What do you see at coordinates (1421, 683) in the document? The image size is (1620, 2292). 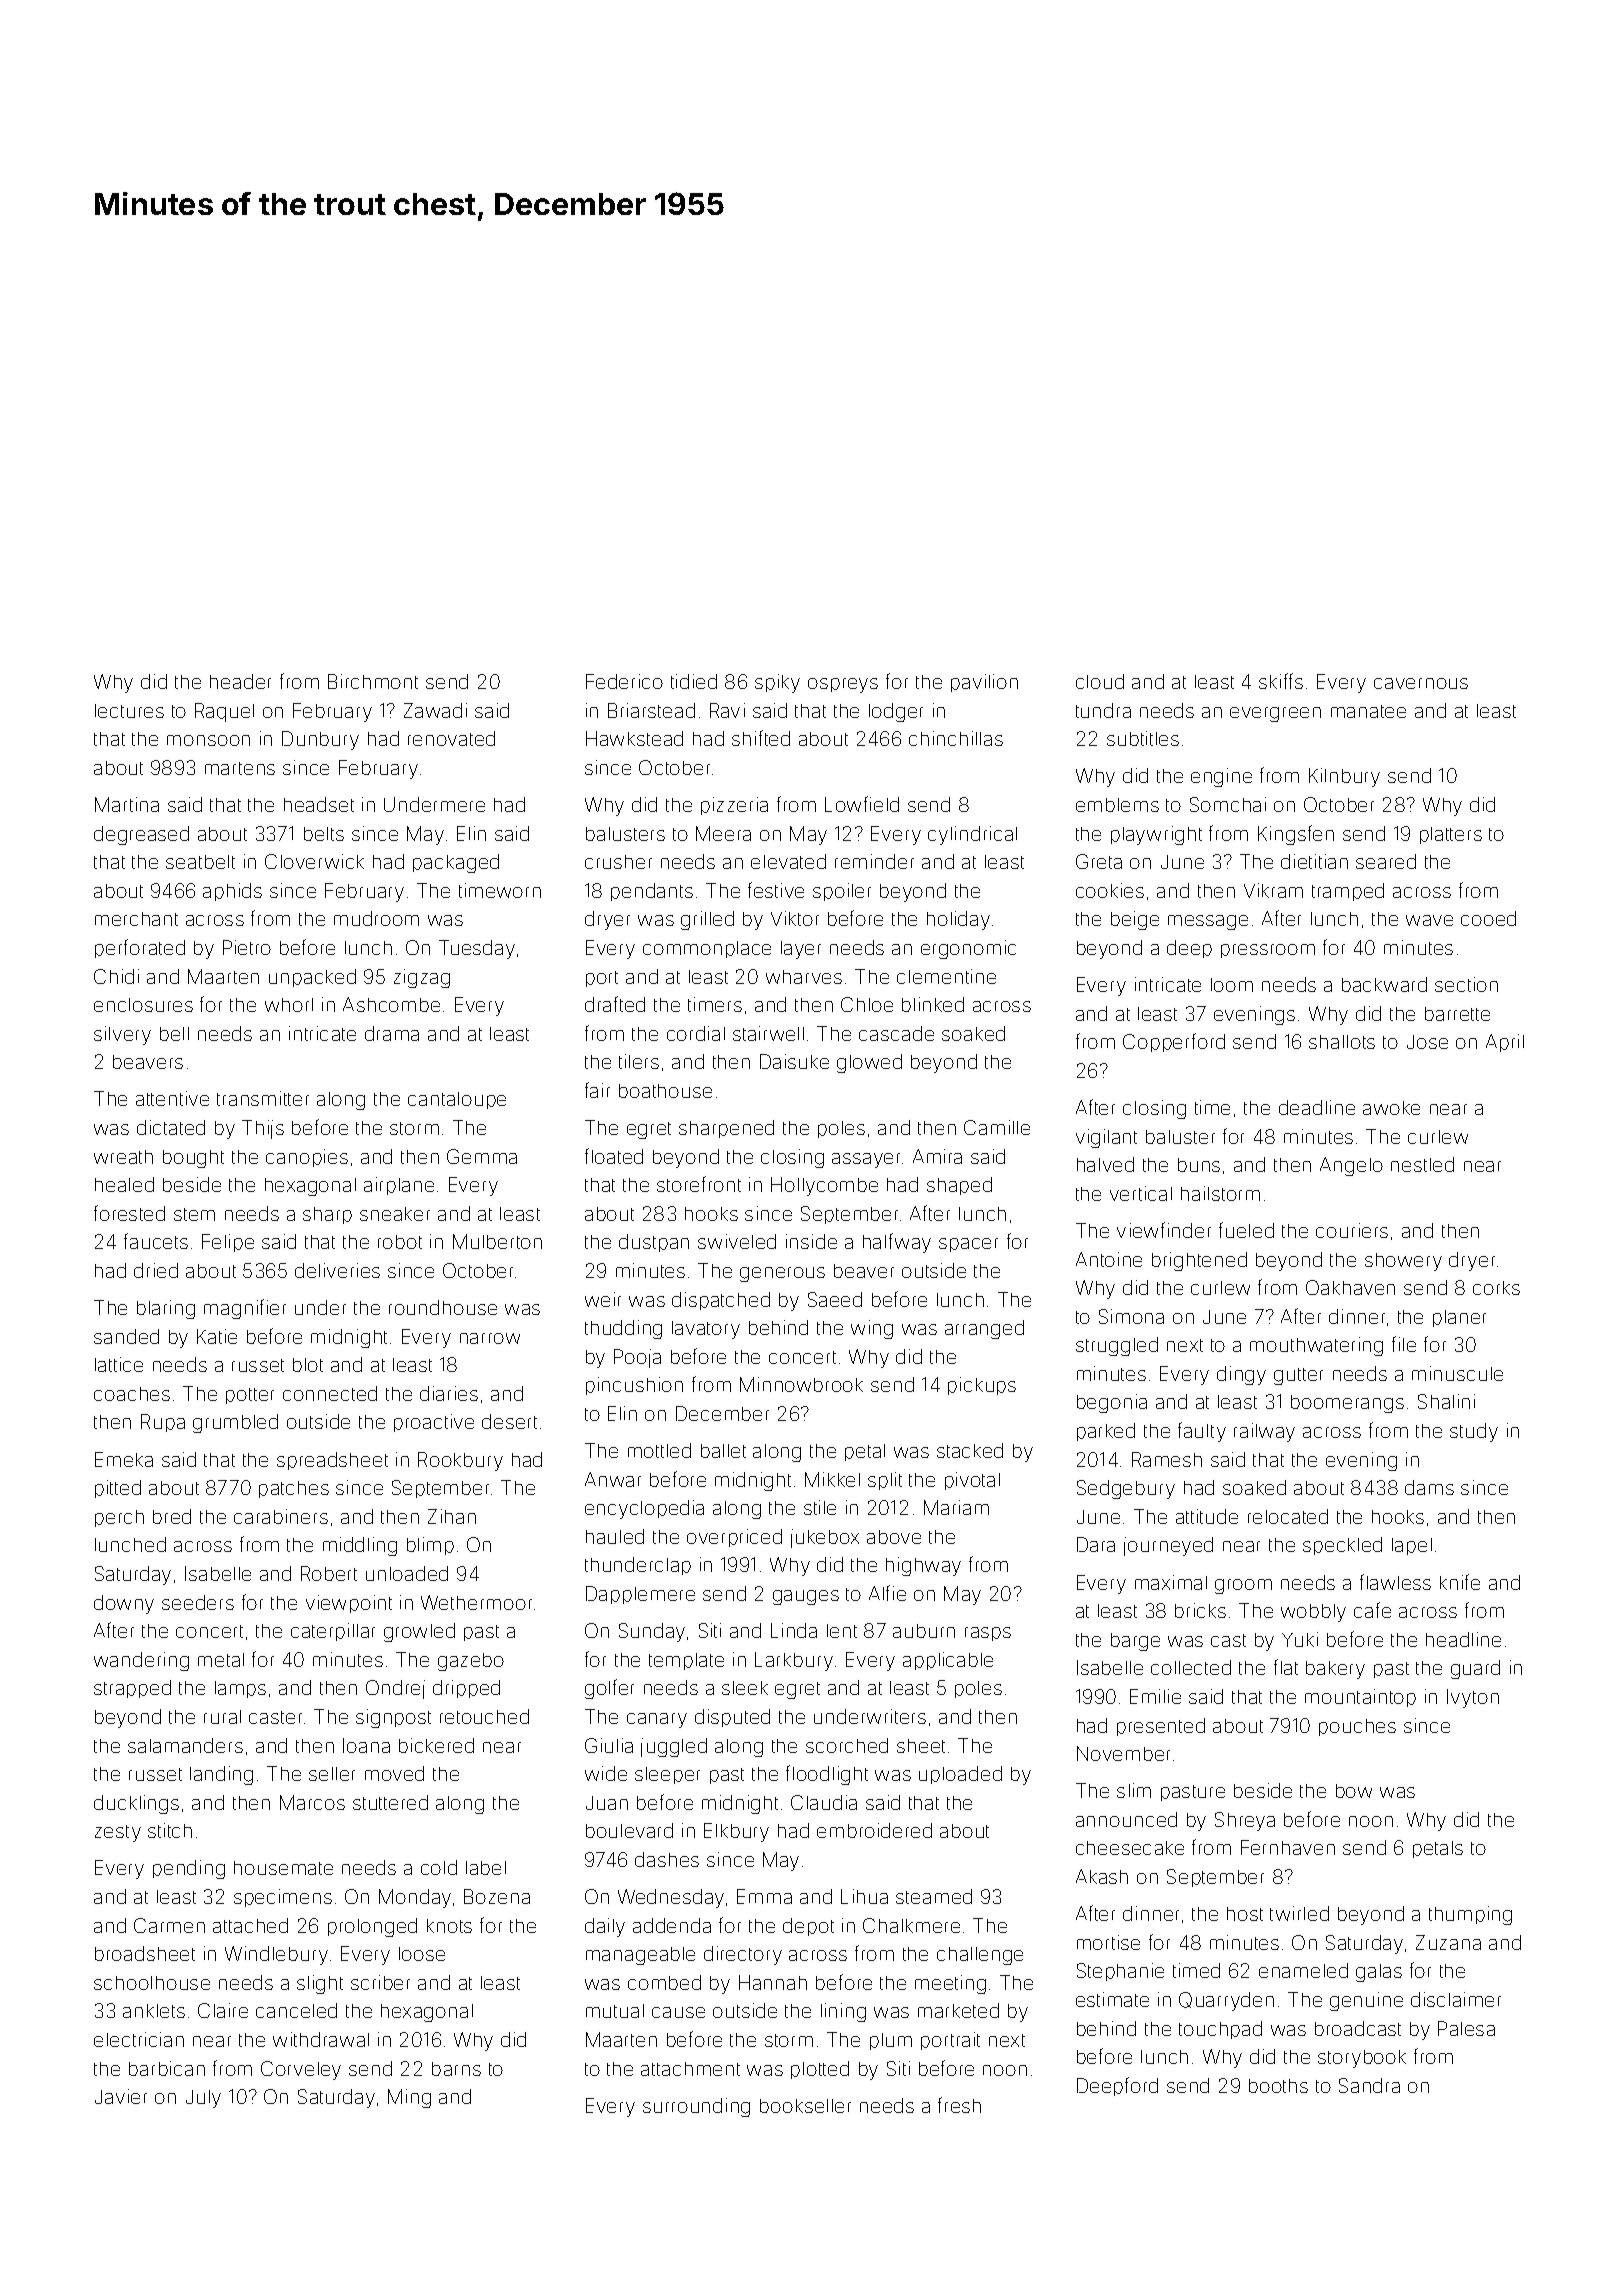 I see `cavernous` at bounding box center [1421, 683].
